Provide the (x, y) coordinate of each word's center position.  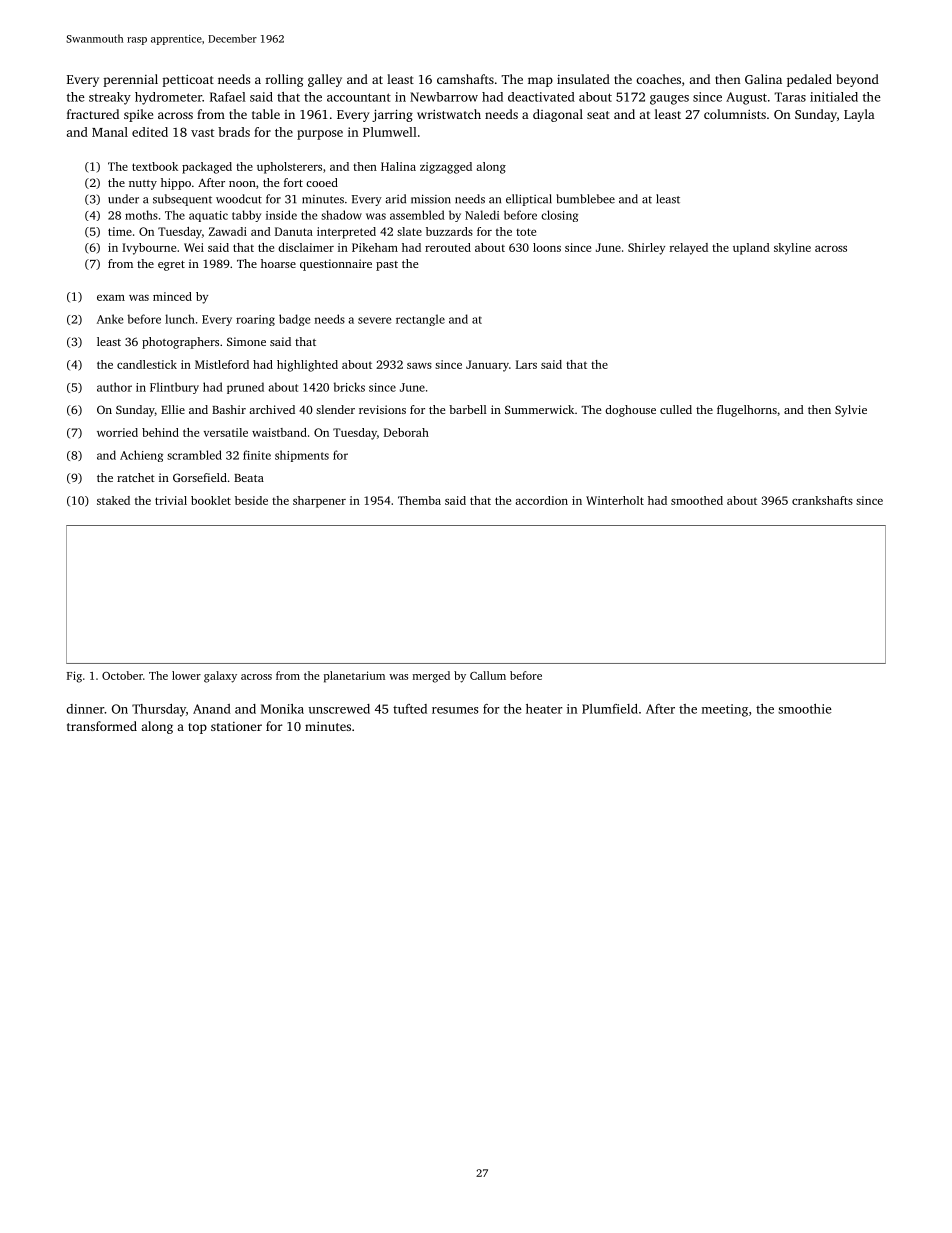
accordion (541, 500)
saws (419, 366)
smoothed (697, 500)
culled (676, 409)
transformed (102, 726)
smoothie (804, 709)
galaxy (220, 677)
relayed (689, 249)
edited (150, 132)
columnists (735, 114)
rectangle (420, 320)
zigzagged (446, 168)
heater (544, 709)
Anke (110, 319)
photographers (180, 343)
